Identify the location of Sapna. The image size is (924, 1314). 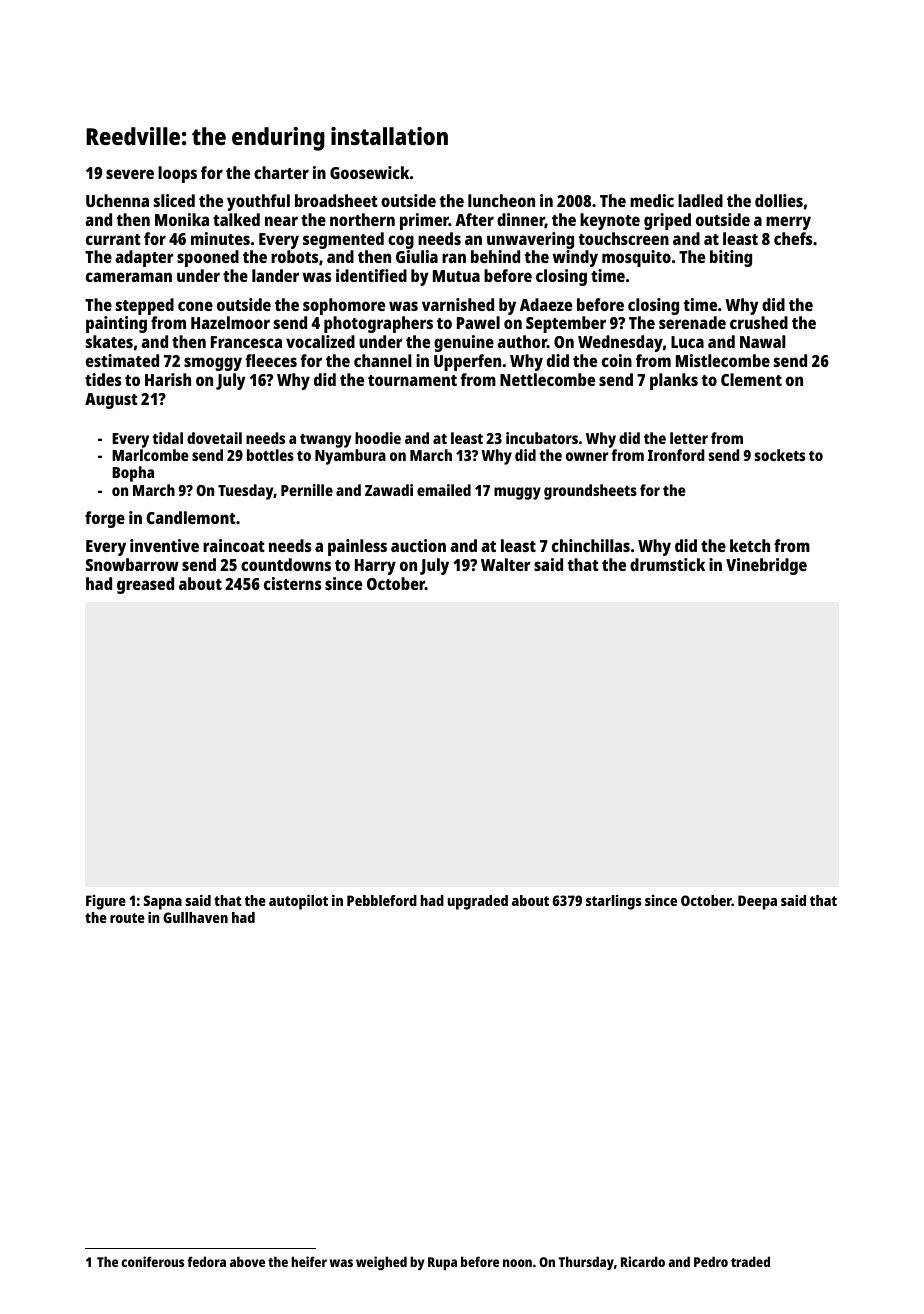
(162, 902).
